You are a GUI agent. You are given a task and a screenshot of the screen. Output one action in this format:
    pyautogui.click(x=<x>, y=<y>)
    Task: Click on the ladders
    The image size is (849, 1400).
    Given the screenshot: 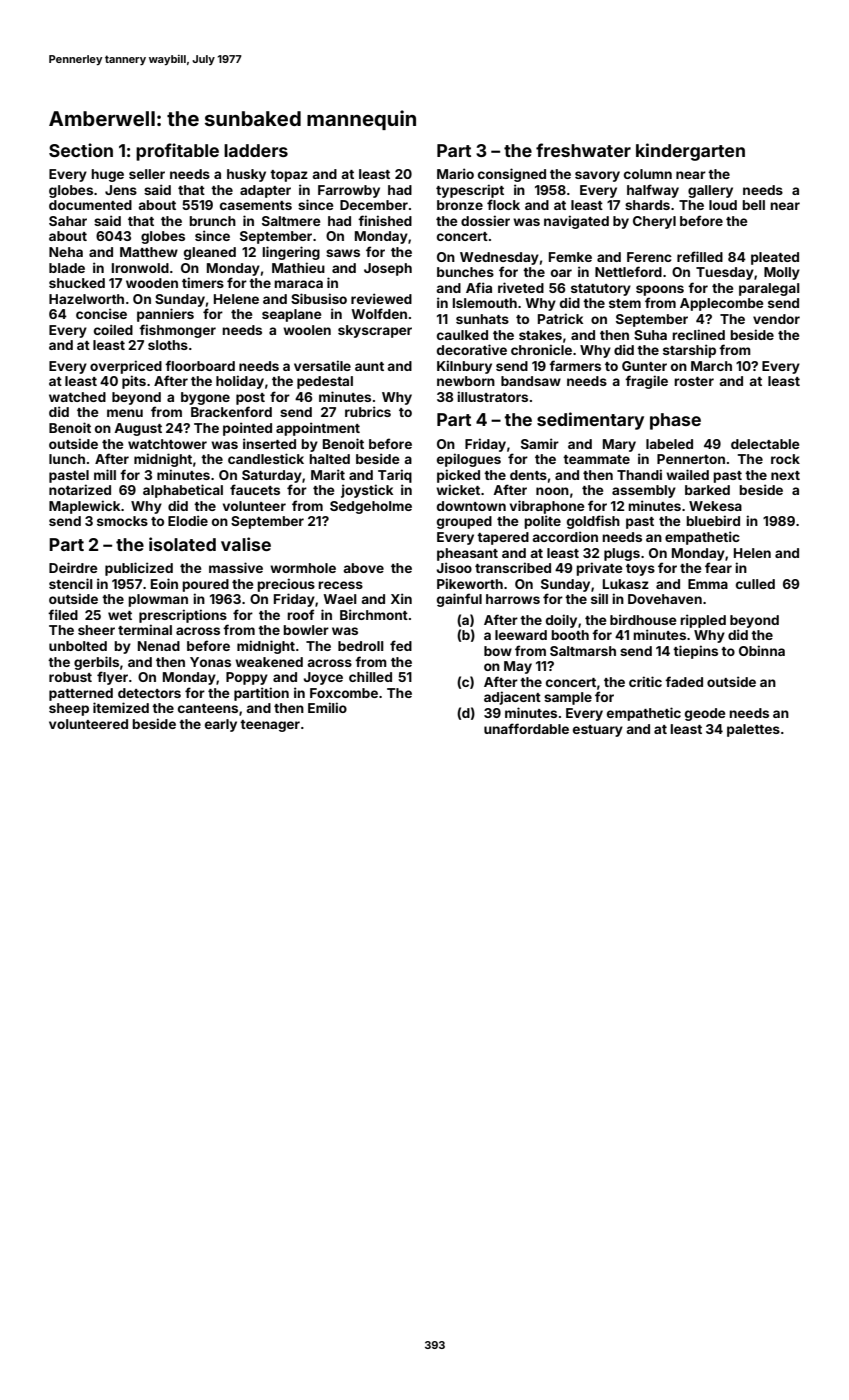 What is the action you would take?
    pyautogui.click(x=256, y=150)
